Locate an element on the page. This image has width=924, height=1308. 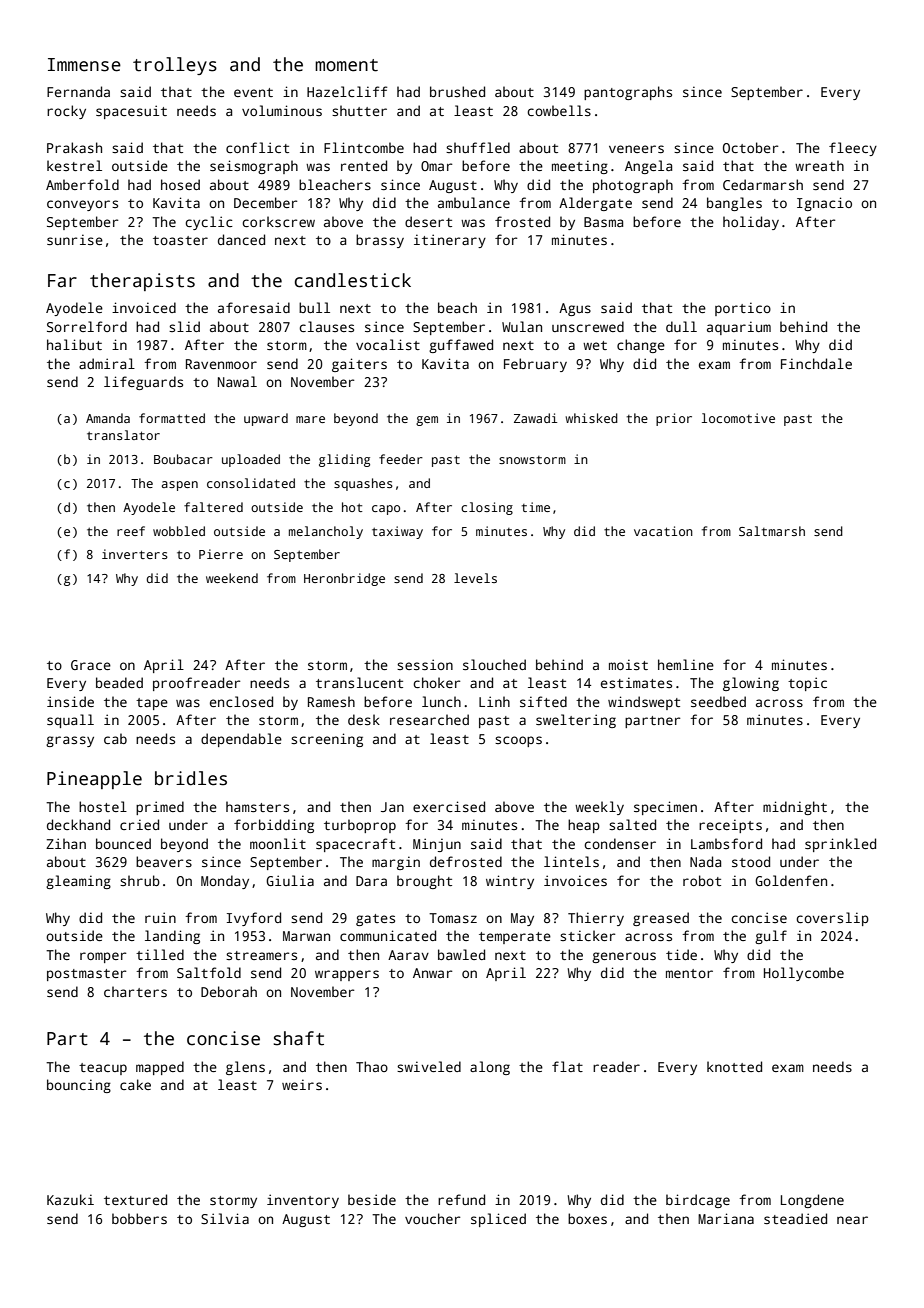
gaiters is located at coordinates (359, 365).
